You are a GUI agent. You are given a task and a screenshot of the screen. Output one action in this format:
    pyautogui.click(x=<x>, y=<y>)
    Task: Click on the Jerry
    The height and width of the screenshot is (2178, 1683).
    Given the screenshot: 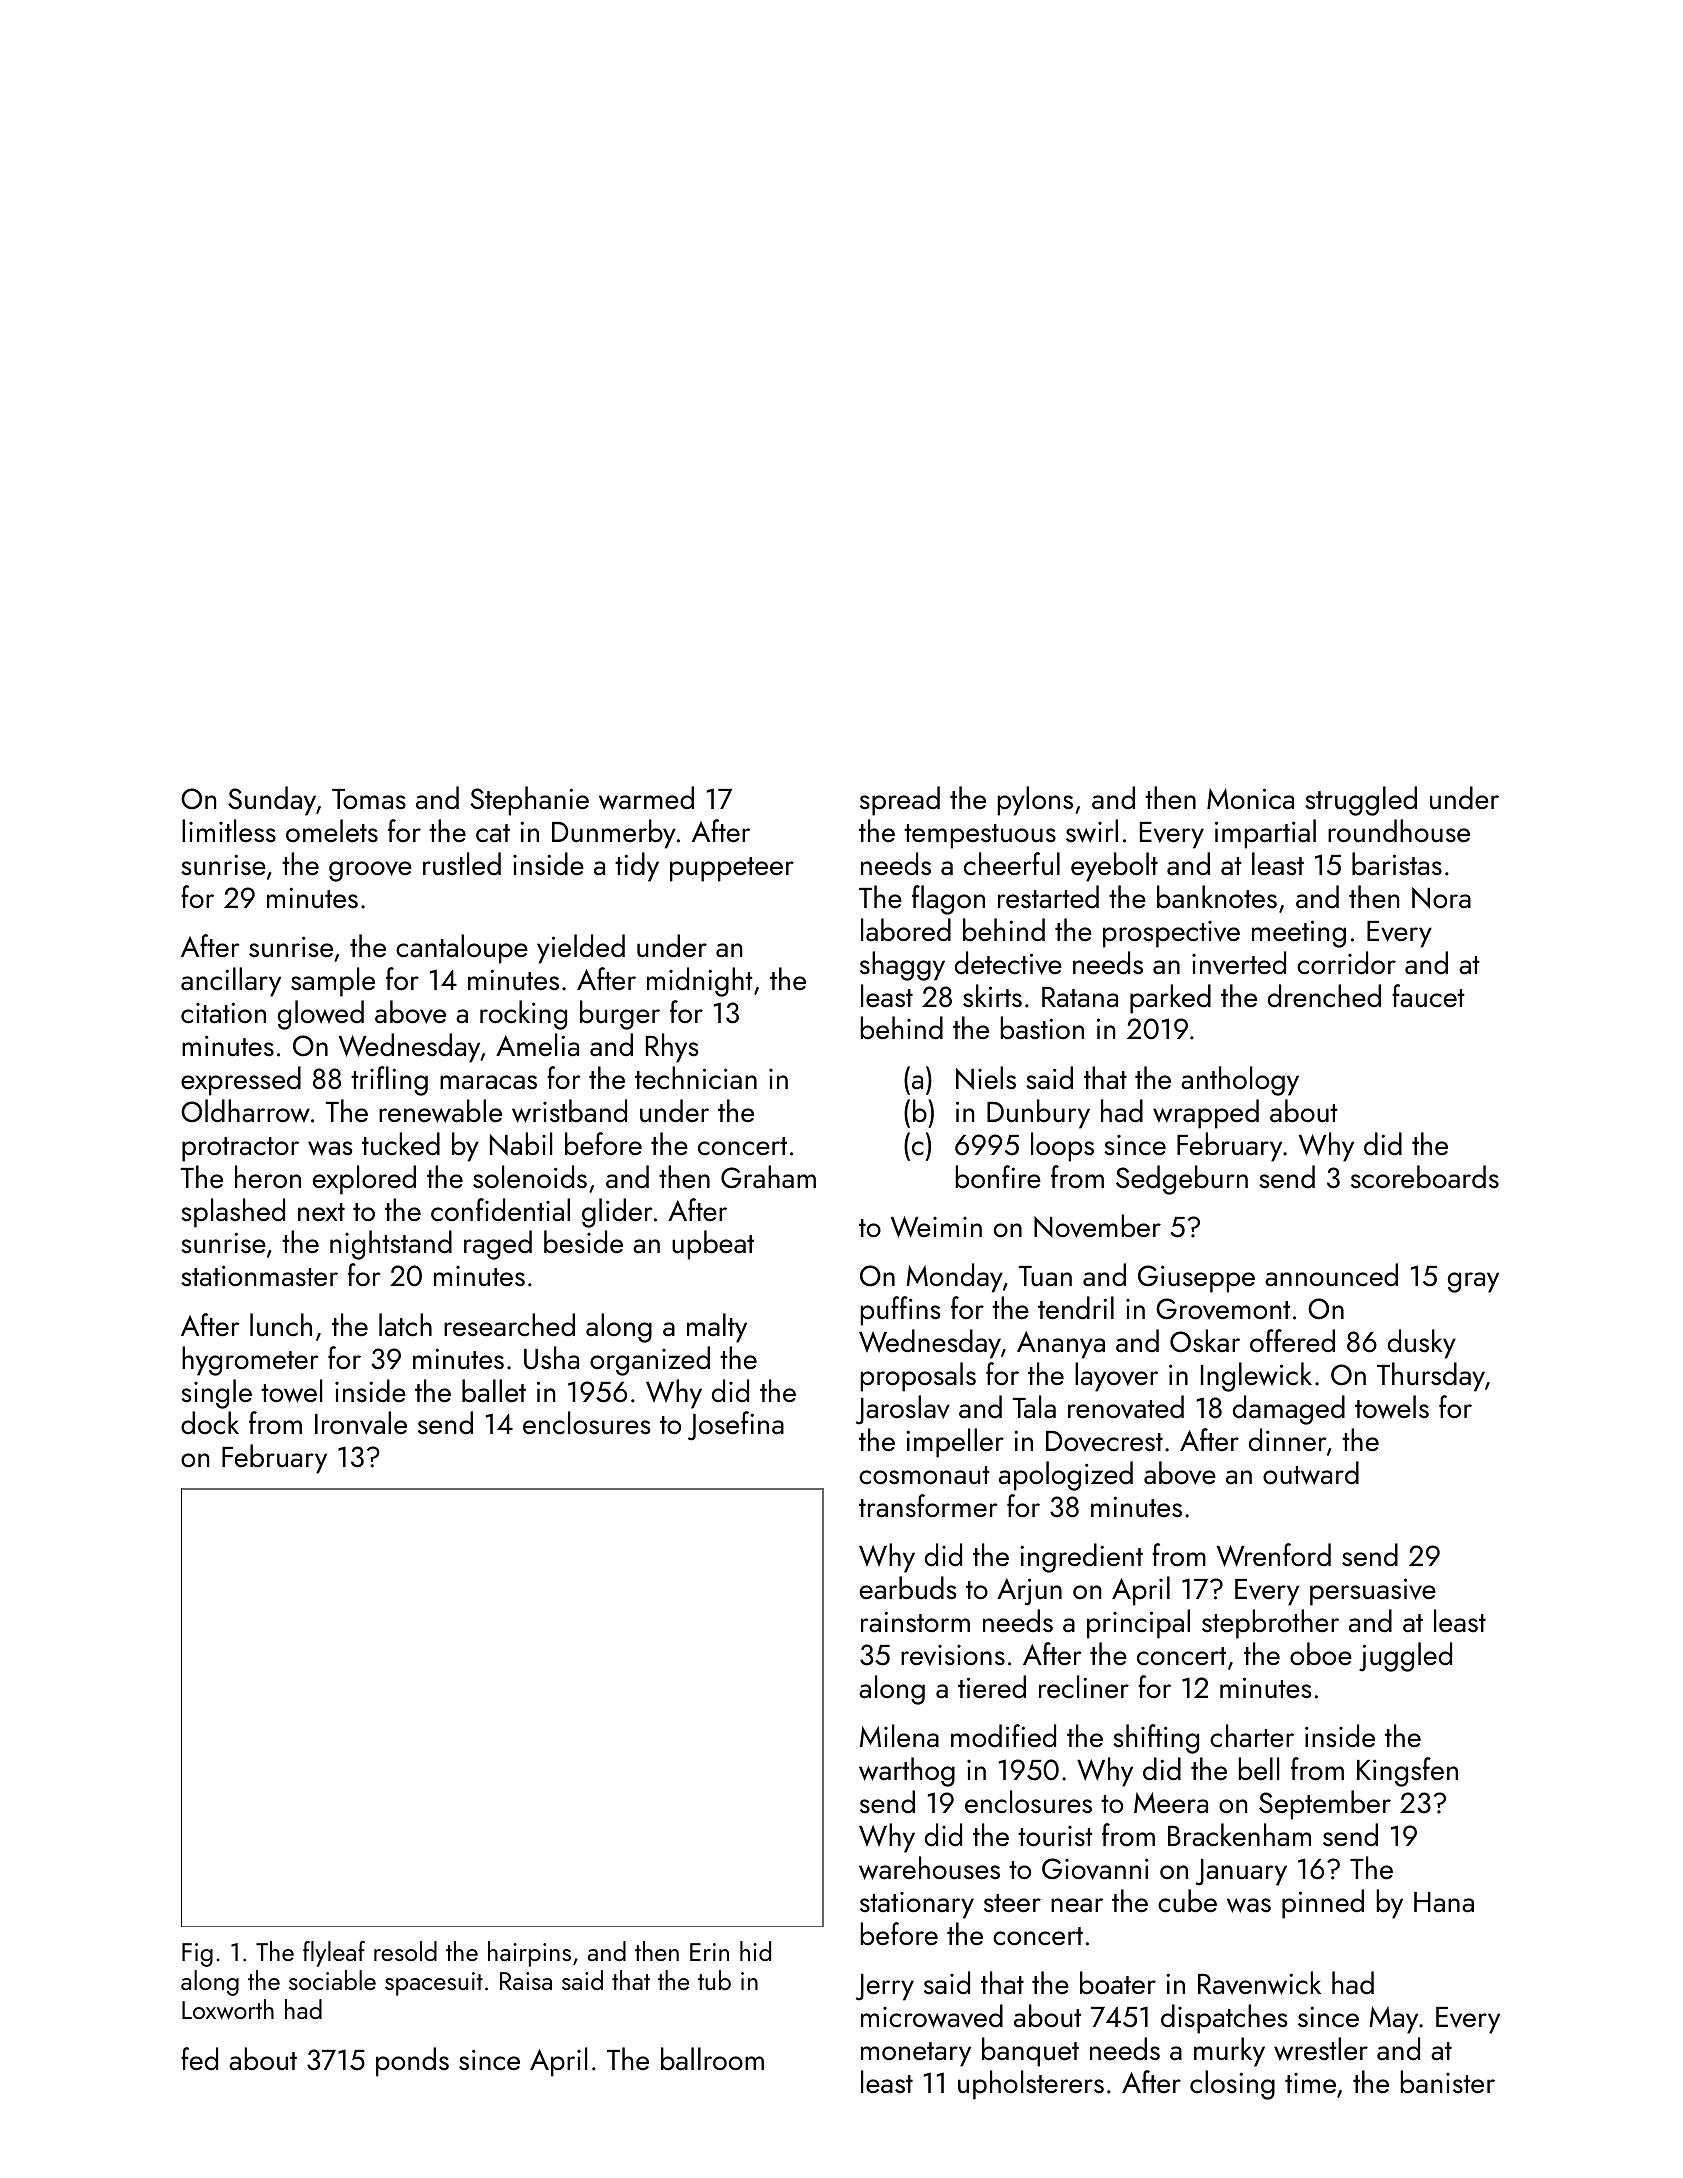 What is the action you would take?
    pyautogui.click(x=885, y=1987)
